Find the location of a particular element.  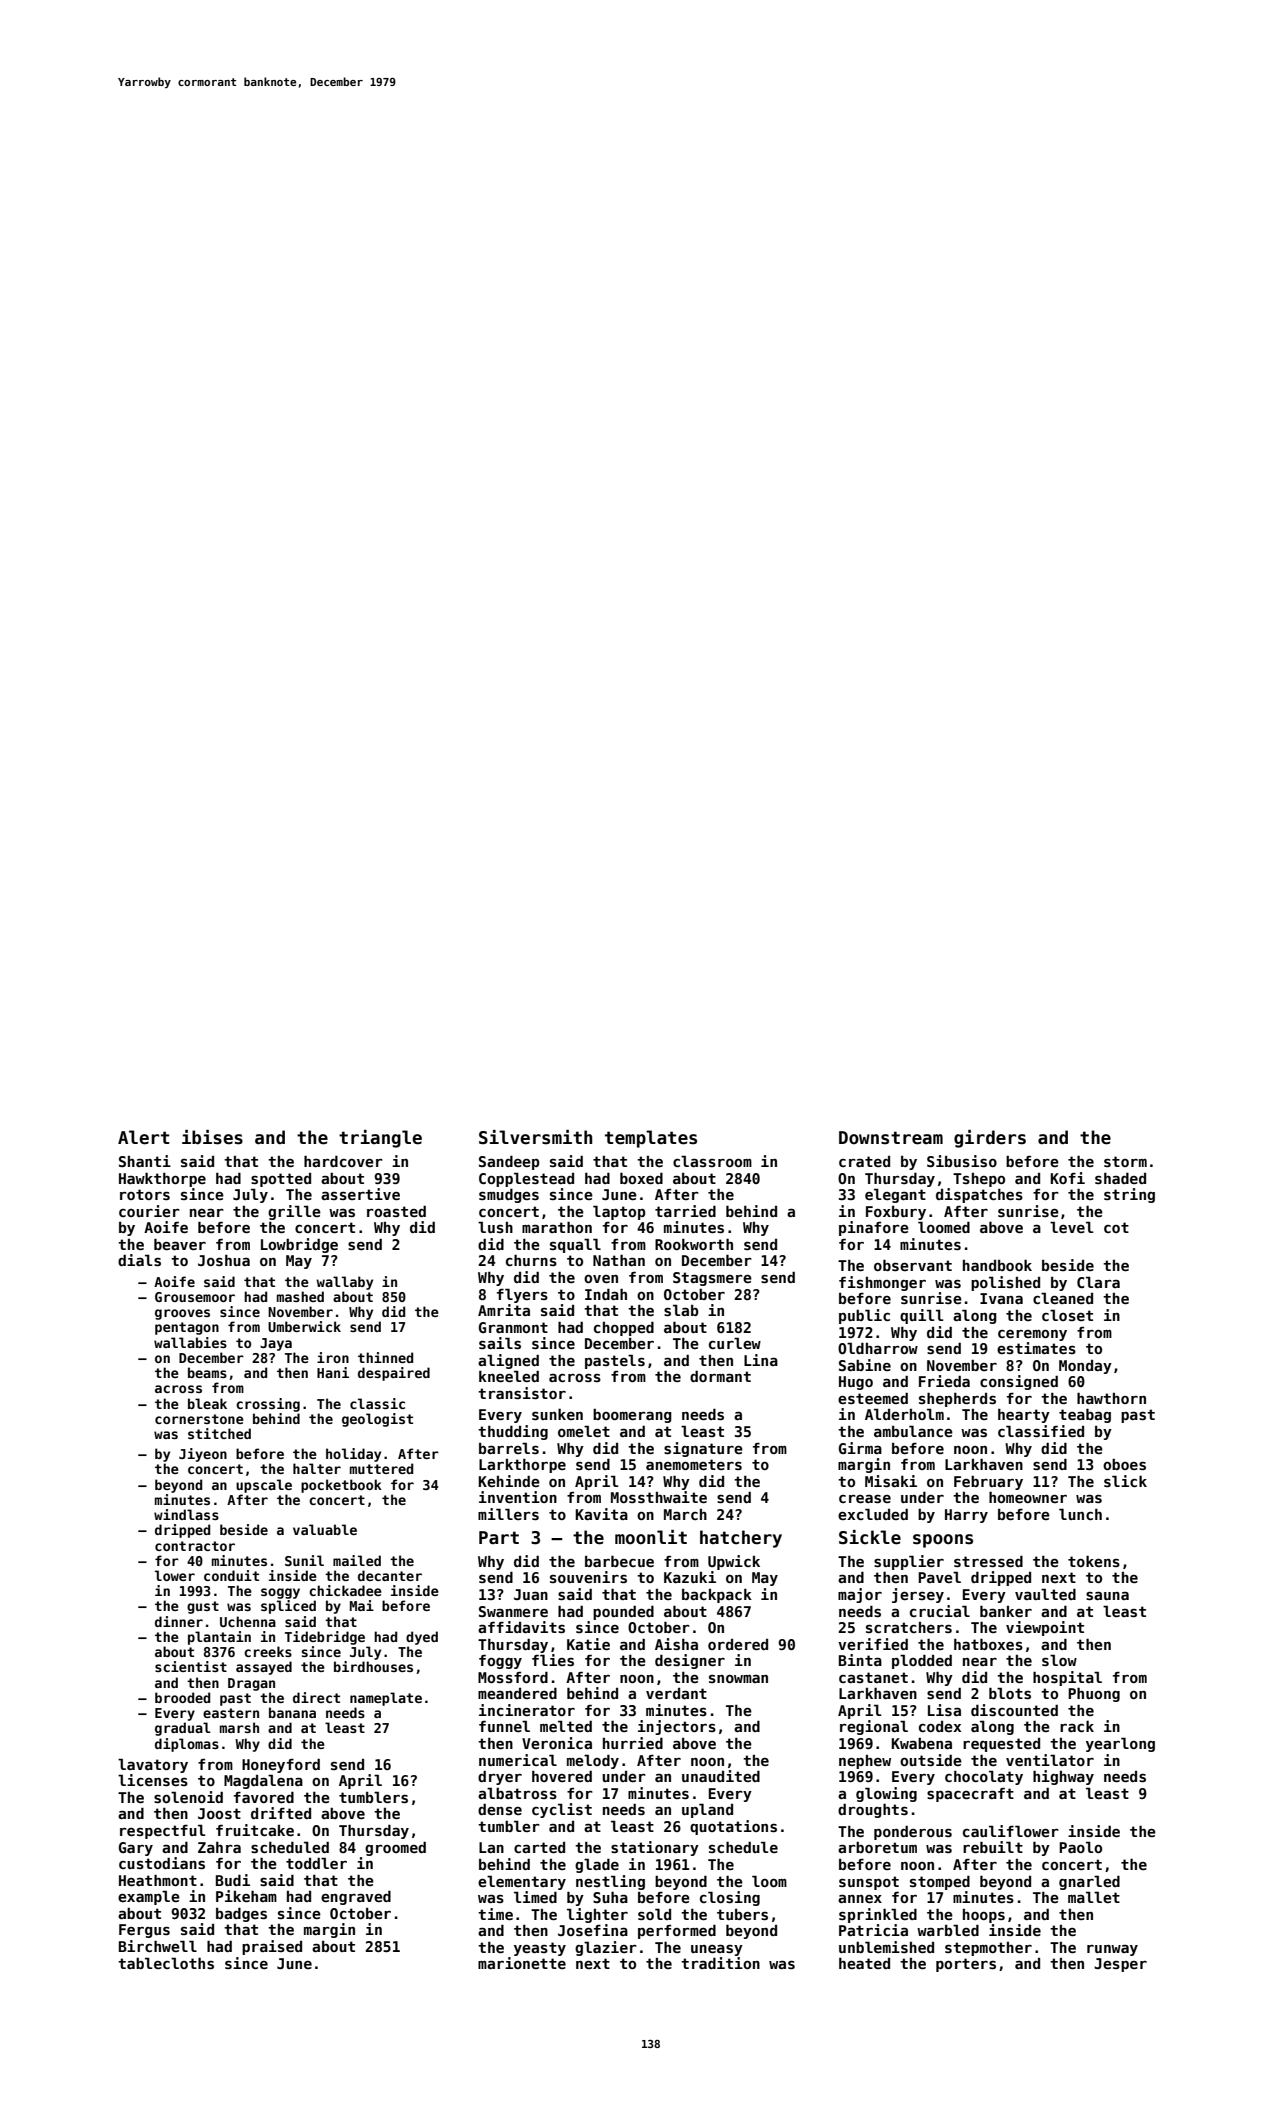

tradition is located at coordinates (720, 1963).
